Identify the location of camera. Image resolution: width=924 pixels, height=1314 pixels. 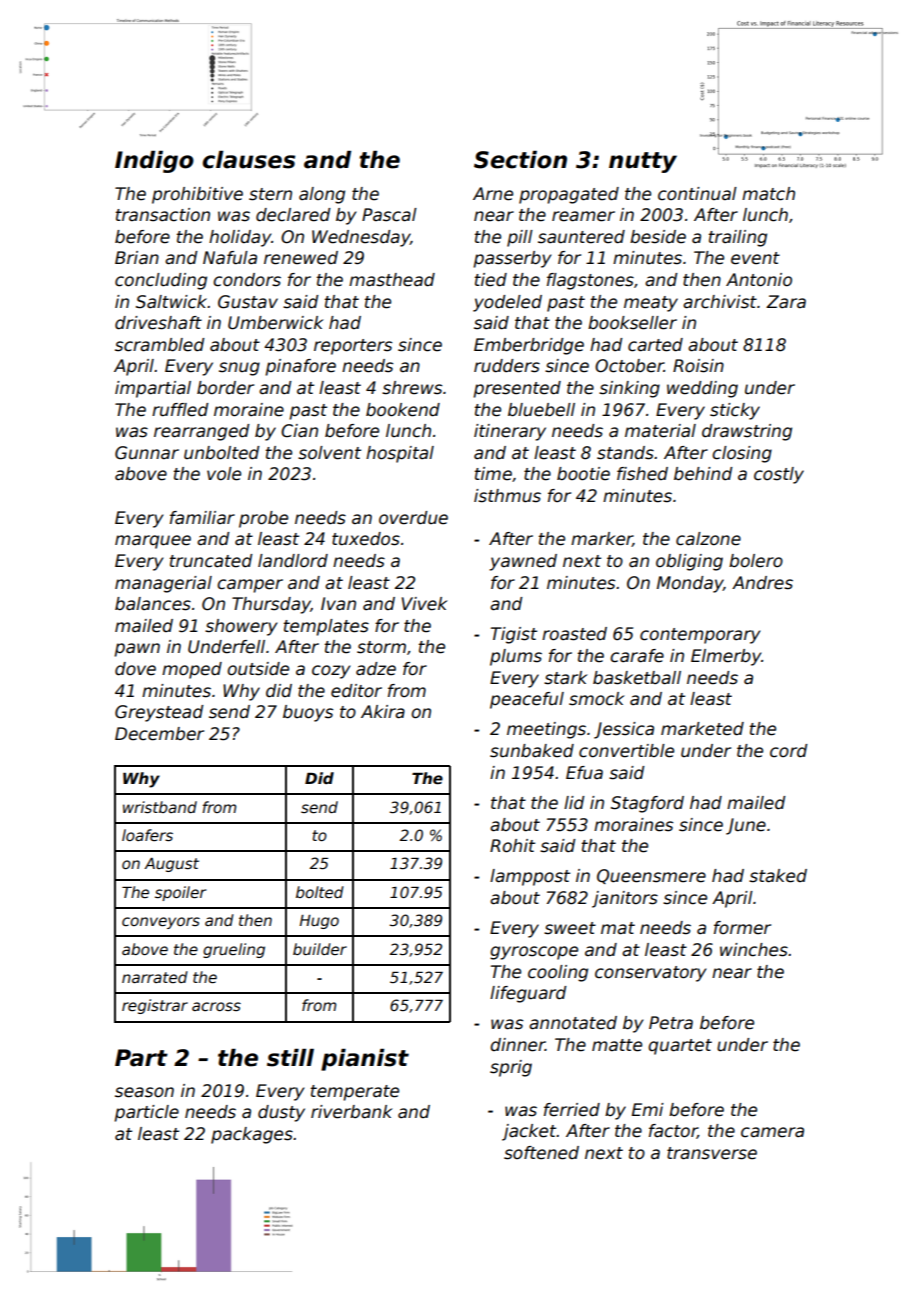
(772, 1132).
